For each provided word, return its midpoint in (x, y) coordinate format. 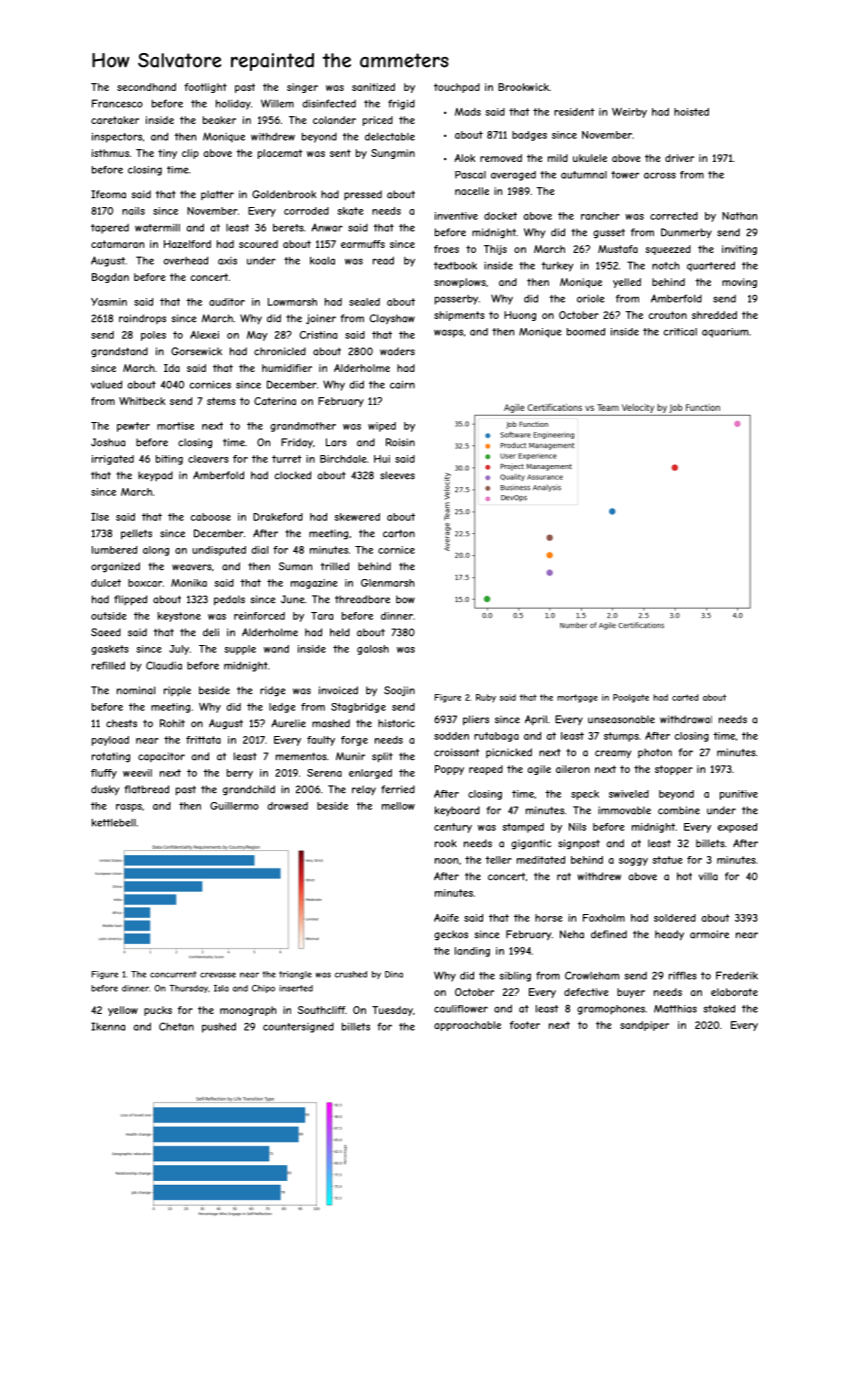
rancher (600, 216)
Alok (465, 158)
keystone (179, 617)
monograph (248, 1011)
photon (655, 753)
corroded (306, 211)
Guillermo (234, 806)
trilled (335, 566)
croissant (456, 752)
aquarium (725, 333)
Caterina (275, 401)
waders (397, 351)
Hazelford (187, 244)
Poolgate (631, 698)
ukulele (590, 158)
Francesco (117, 103)
